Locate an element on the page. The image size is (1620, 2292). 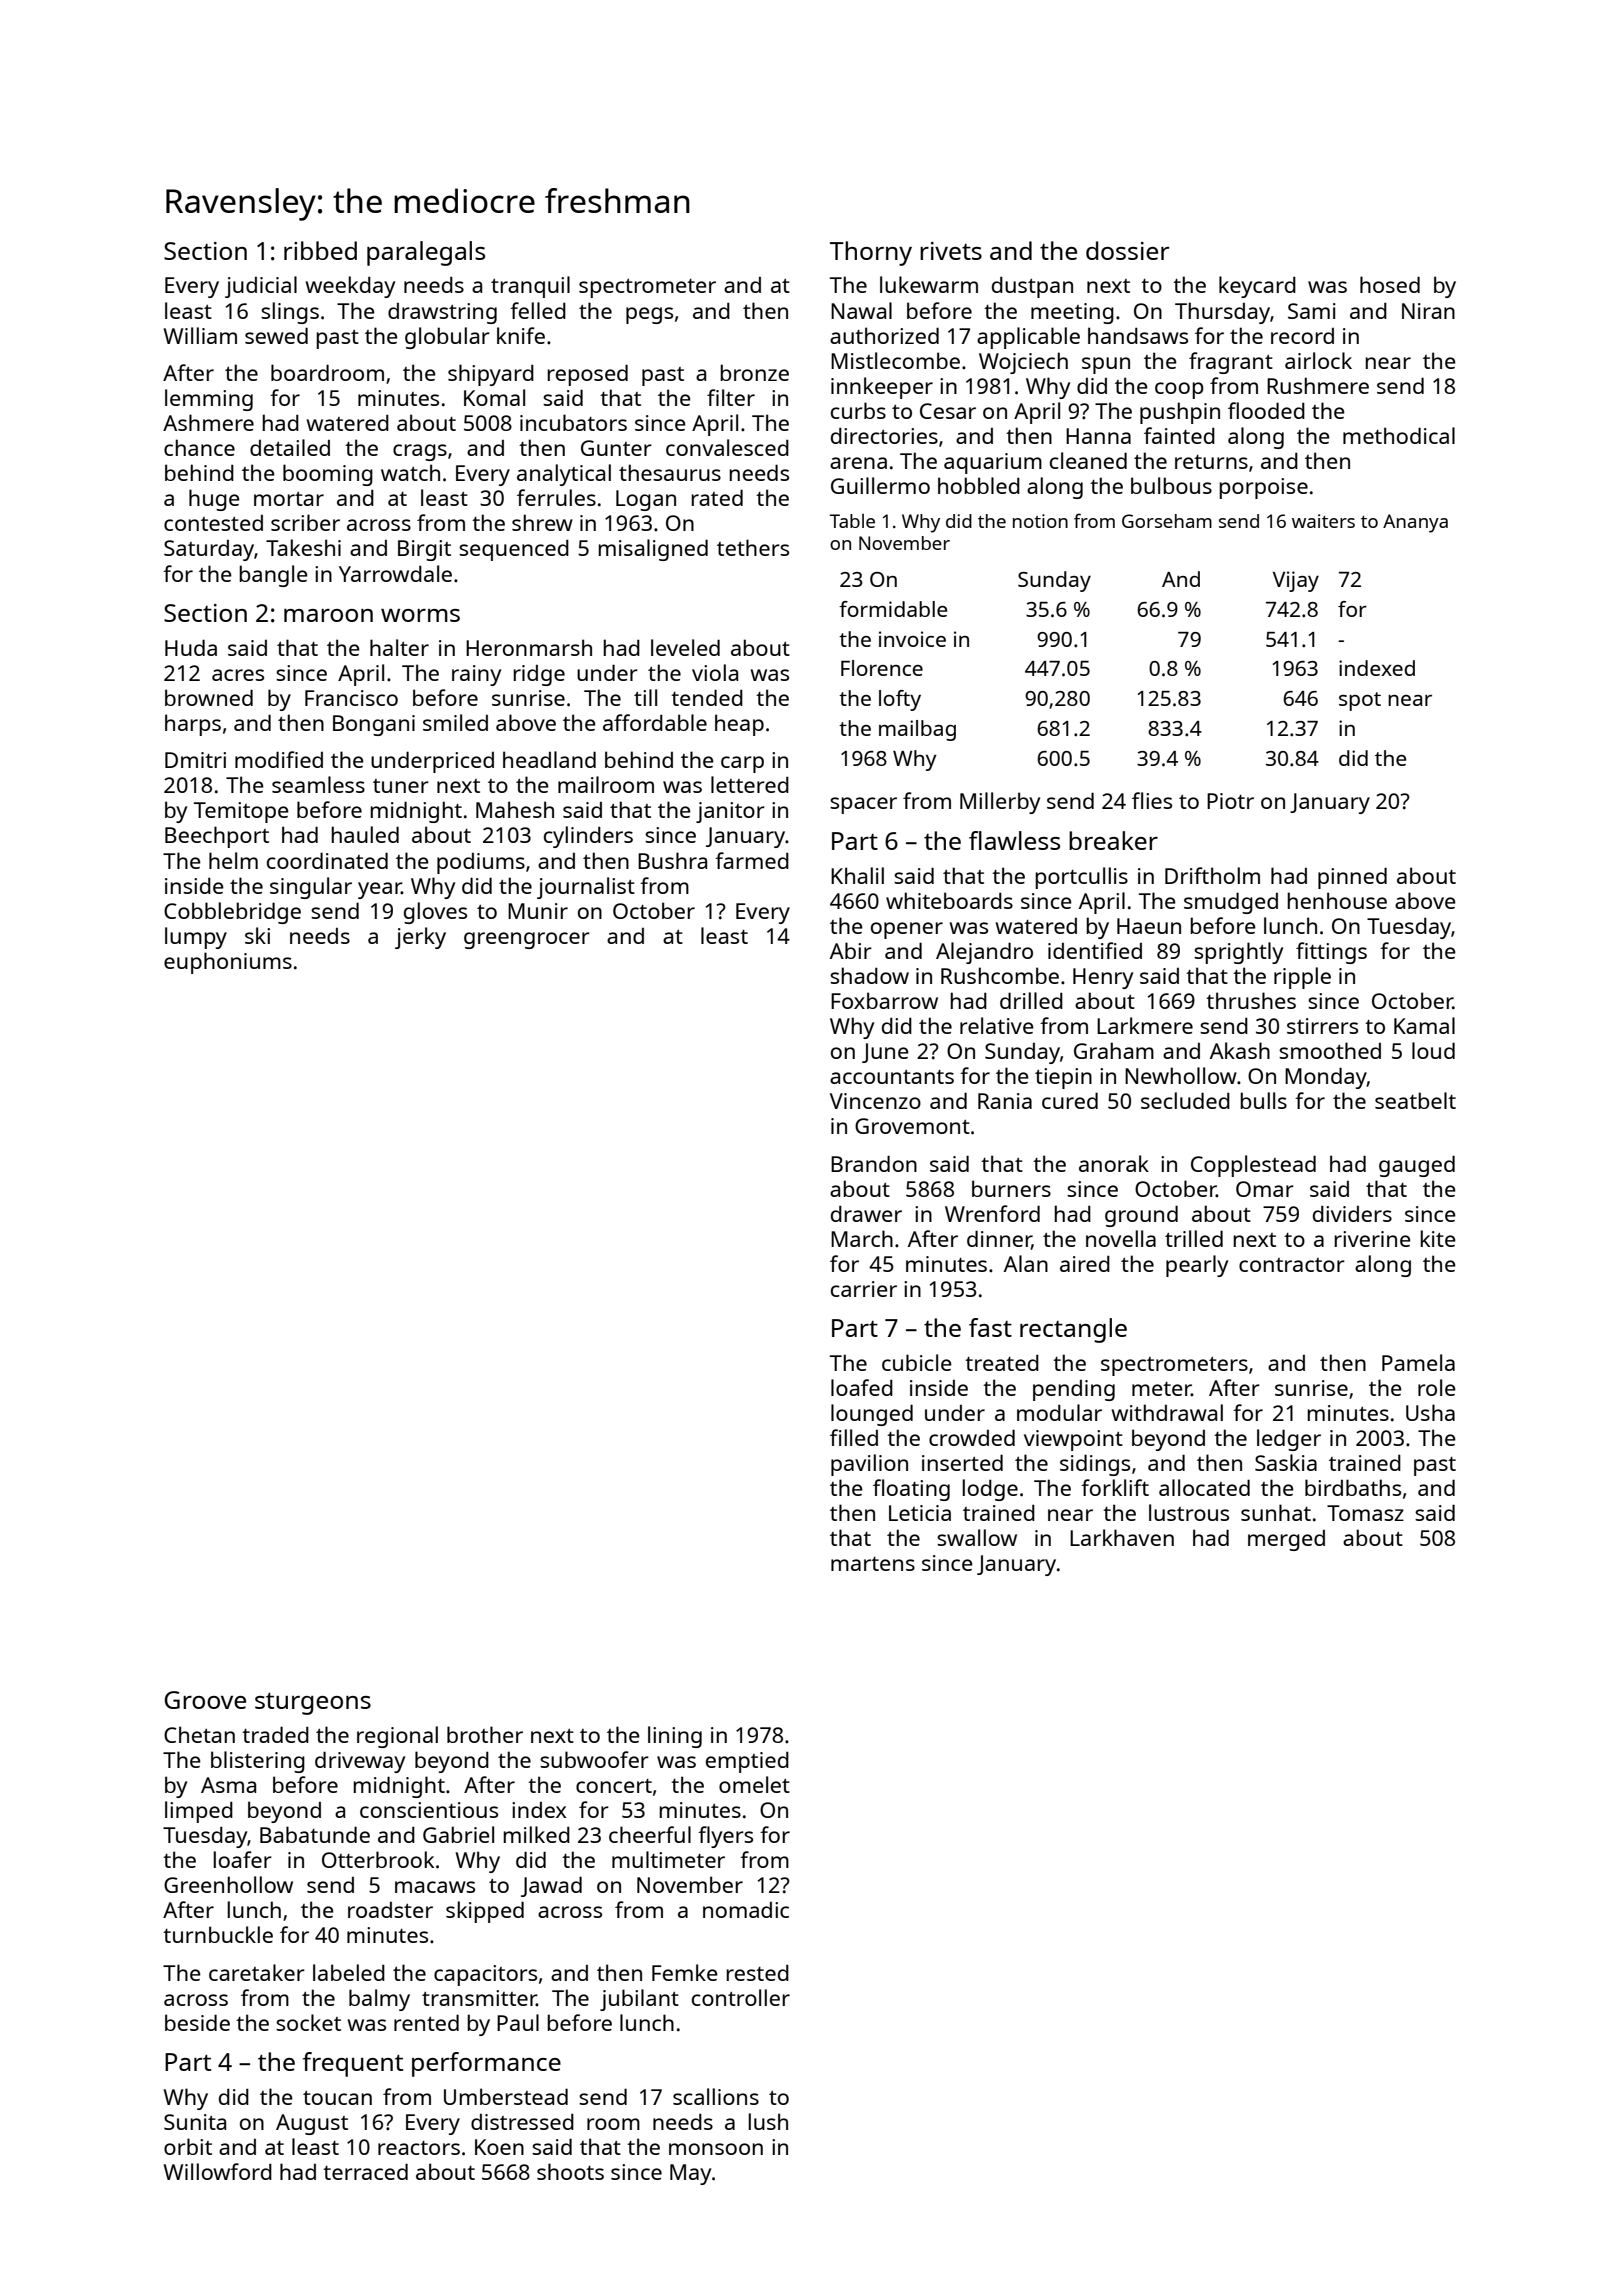
bulls is located at coordinates (1263, 1100).
